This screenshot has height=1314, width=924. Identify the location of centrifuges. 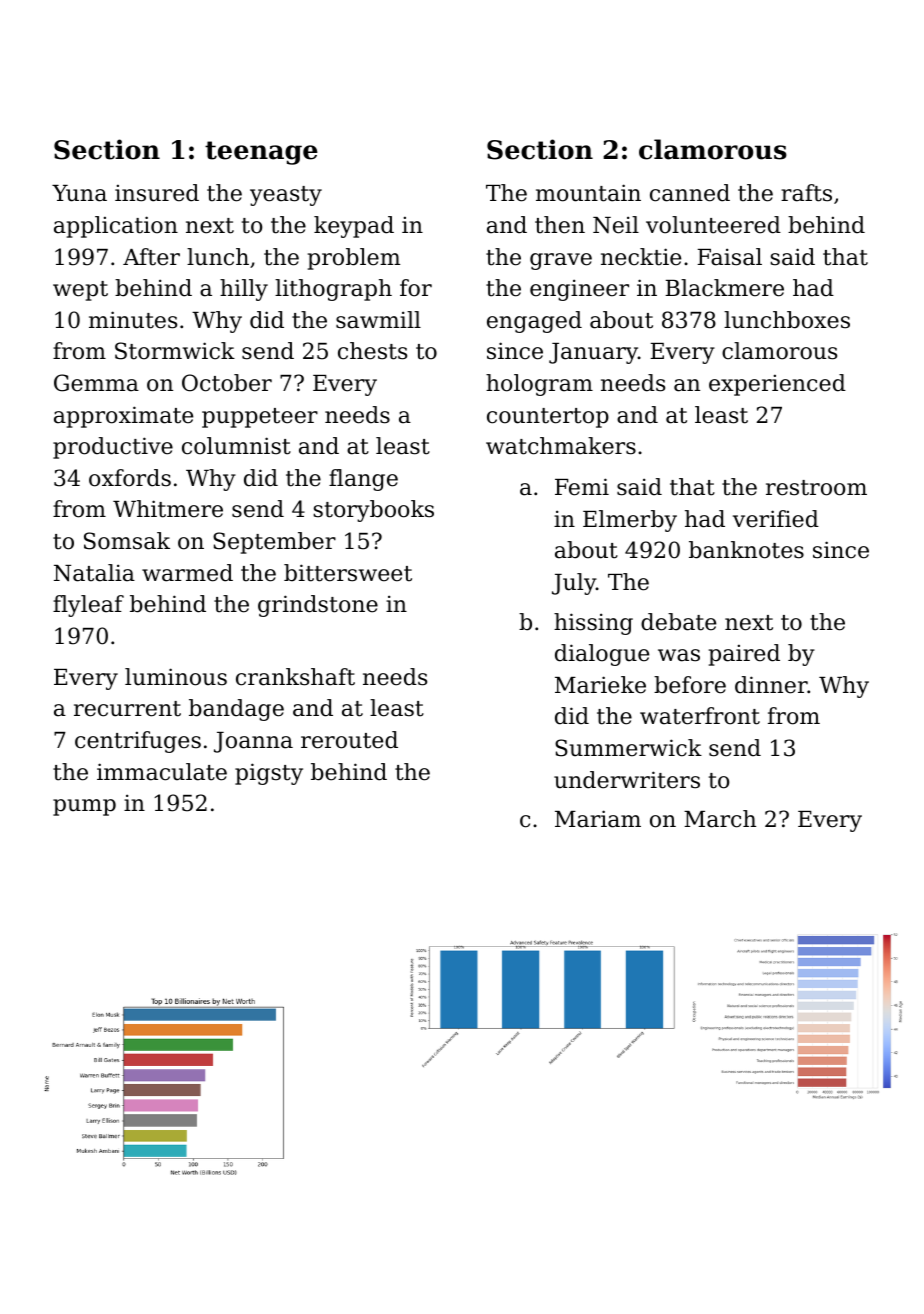
(138, 742).
